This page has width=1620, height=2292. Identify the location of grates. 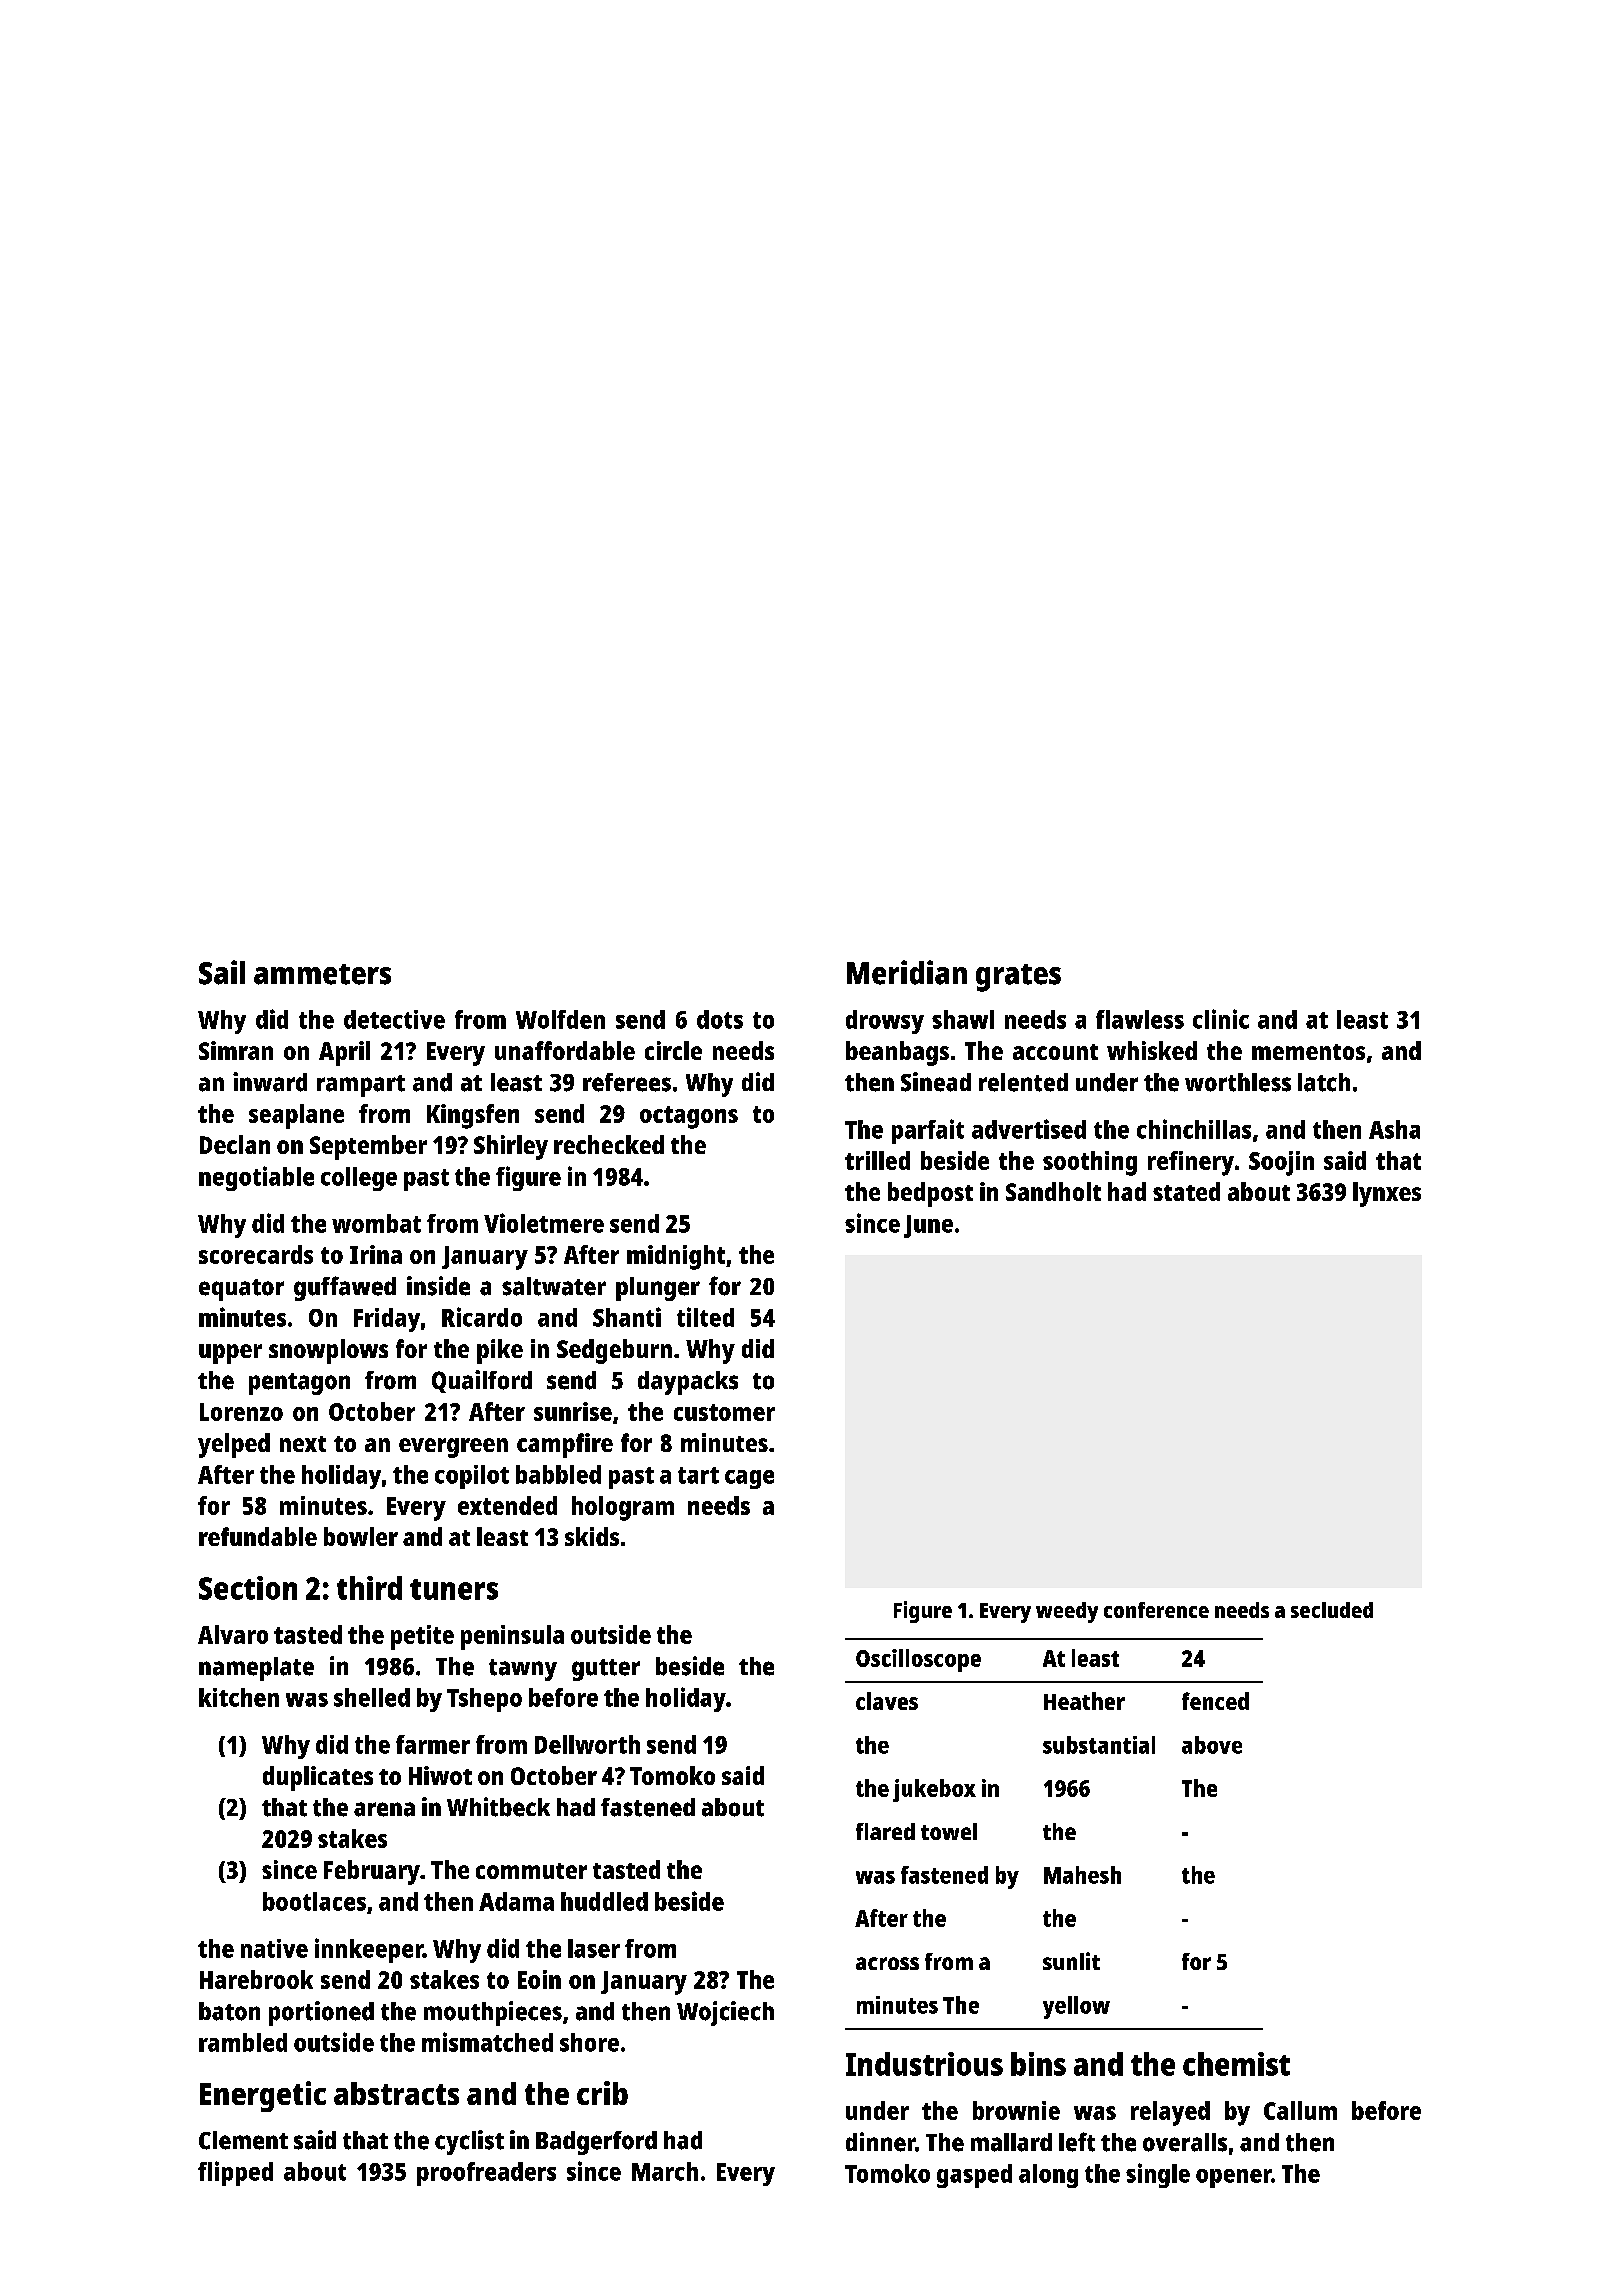
(1018, 978).
